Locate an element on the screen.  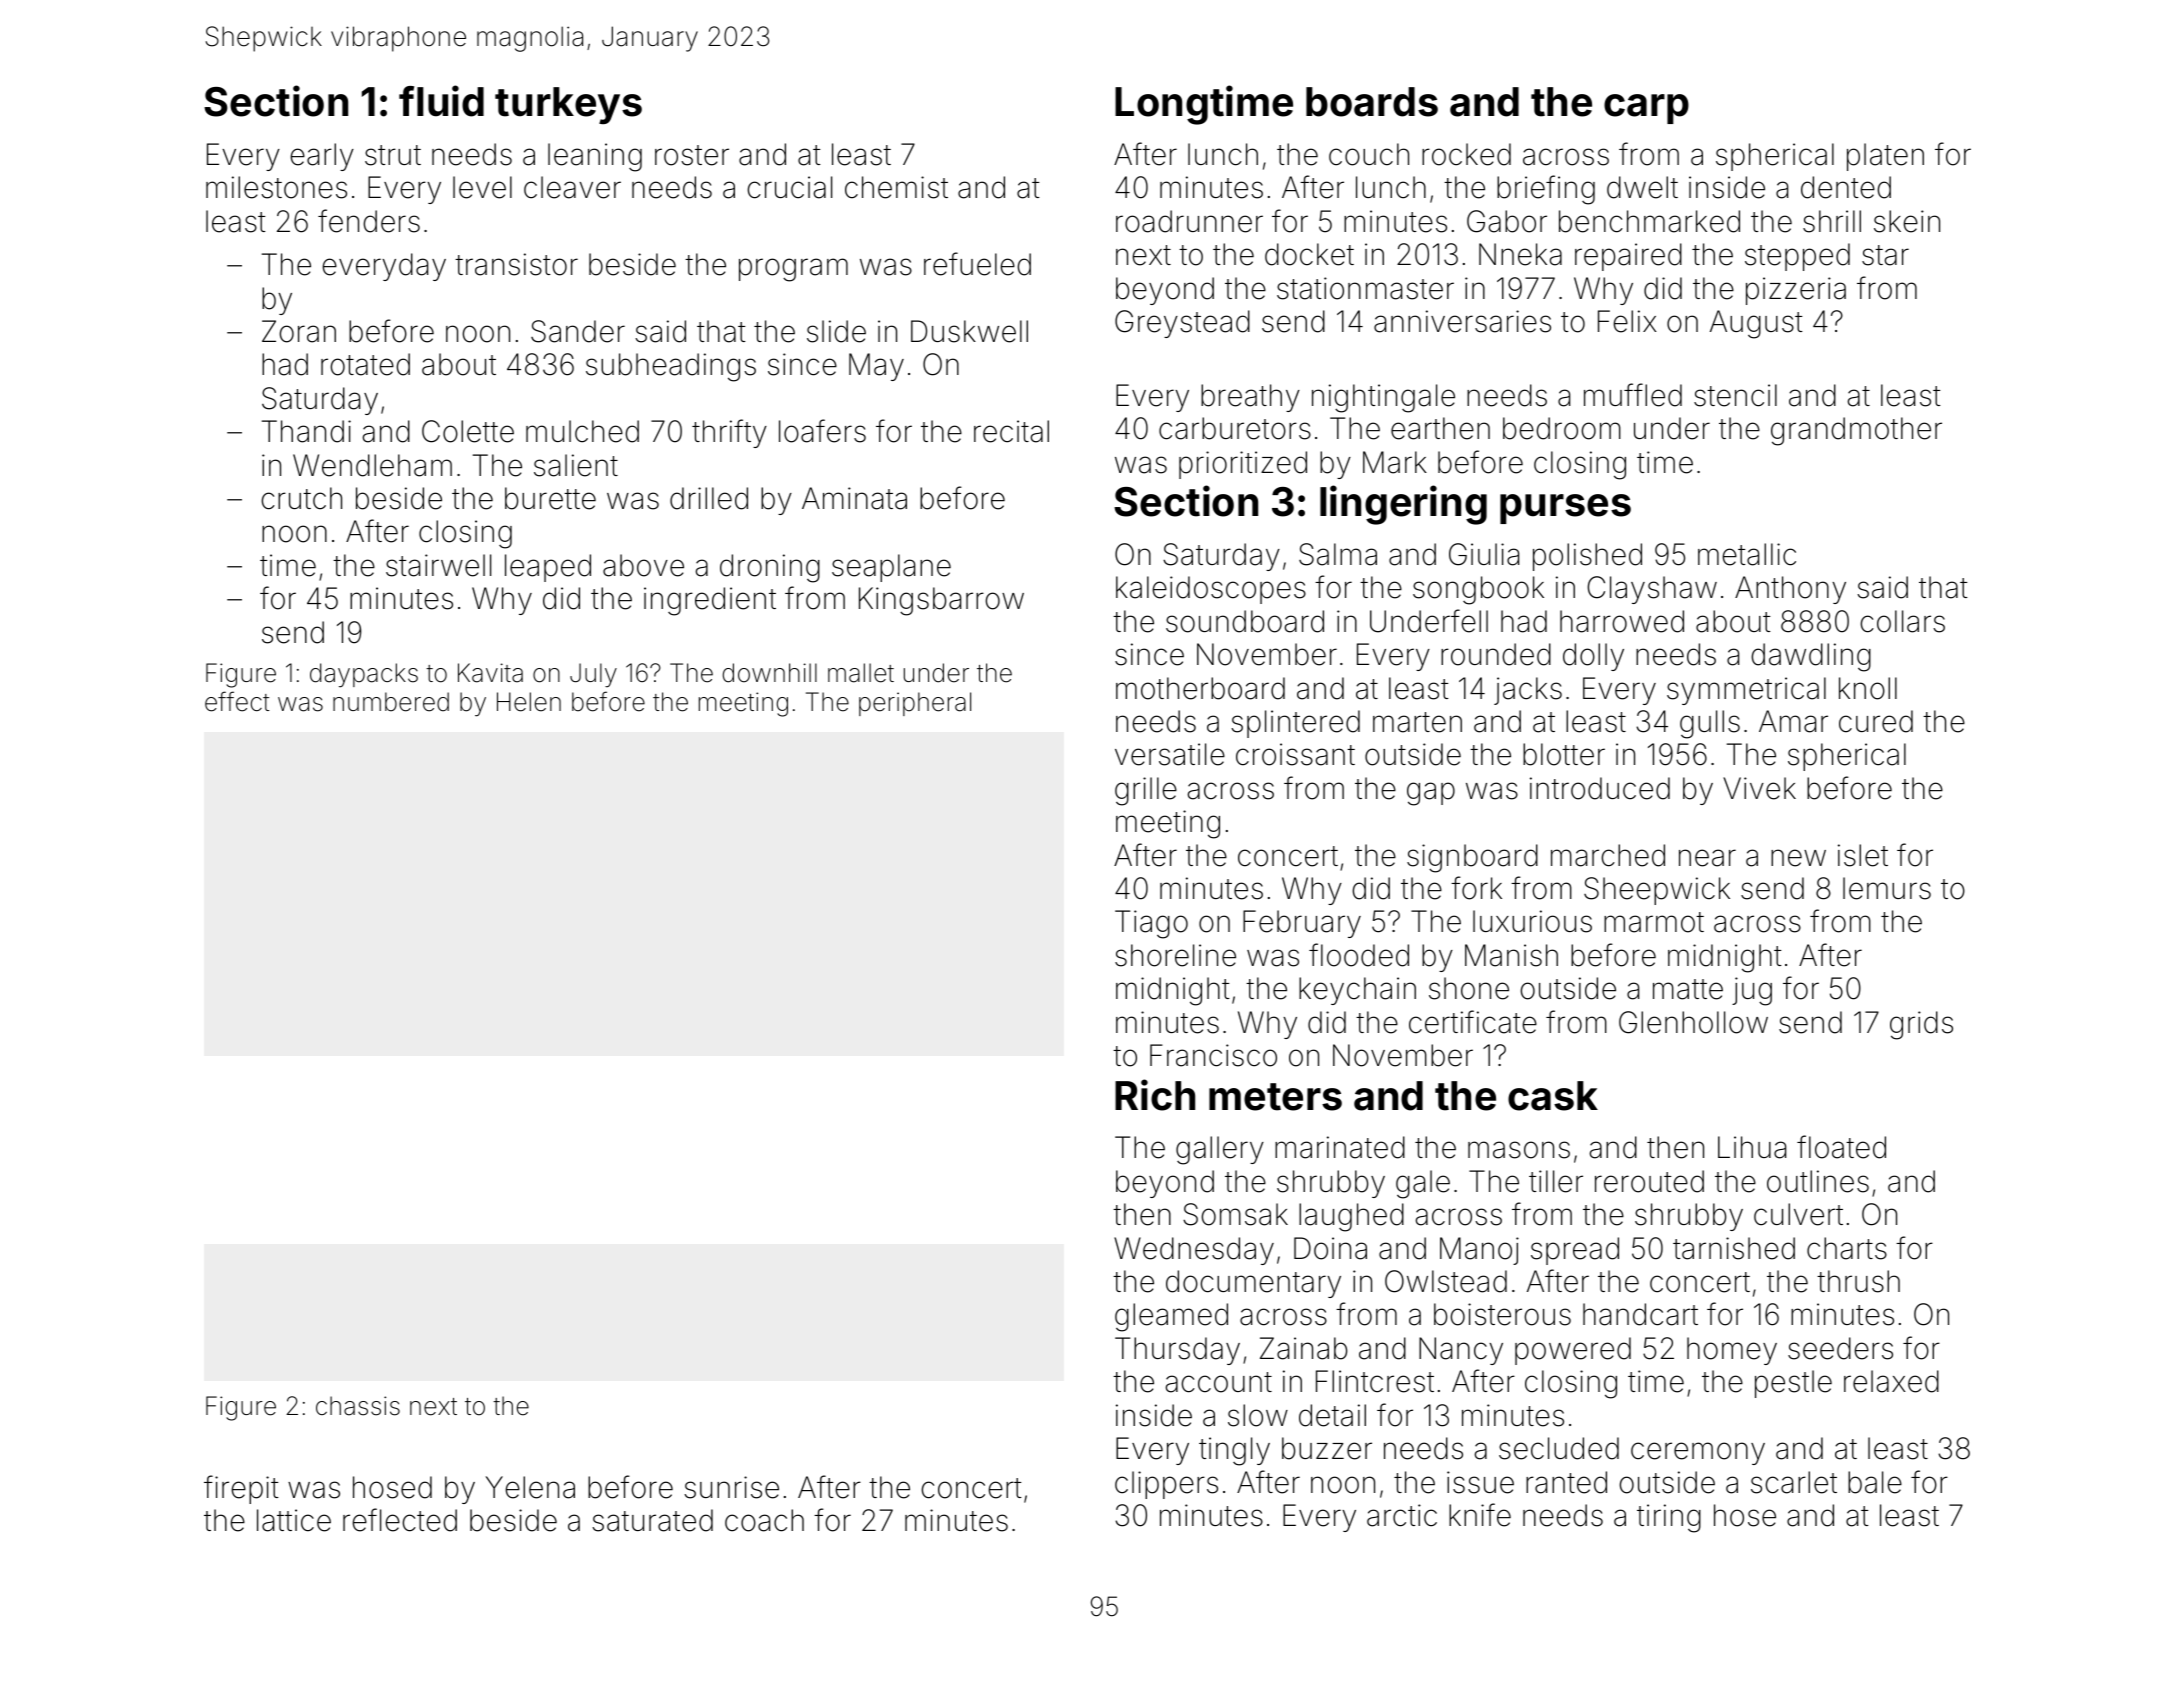
Somsak is located at coordinates (1235, 1214).
